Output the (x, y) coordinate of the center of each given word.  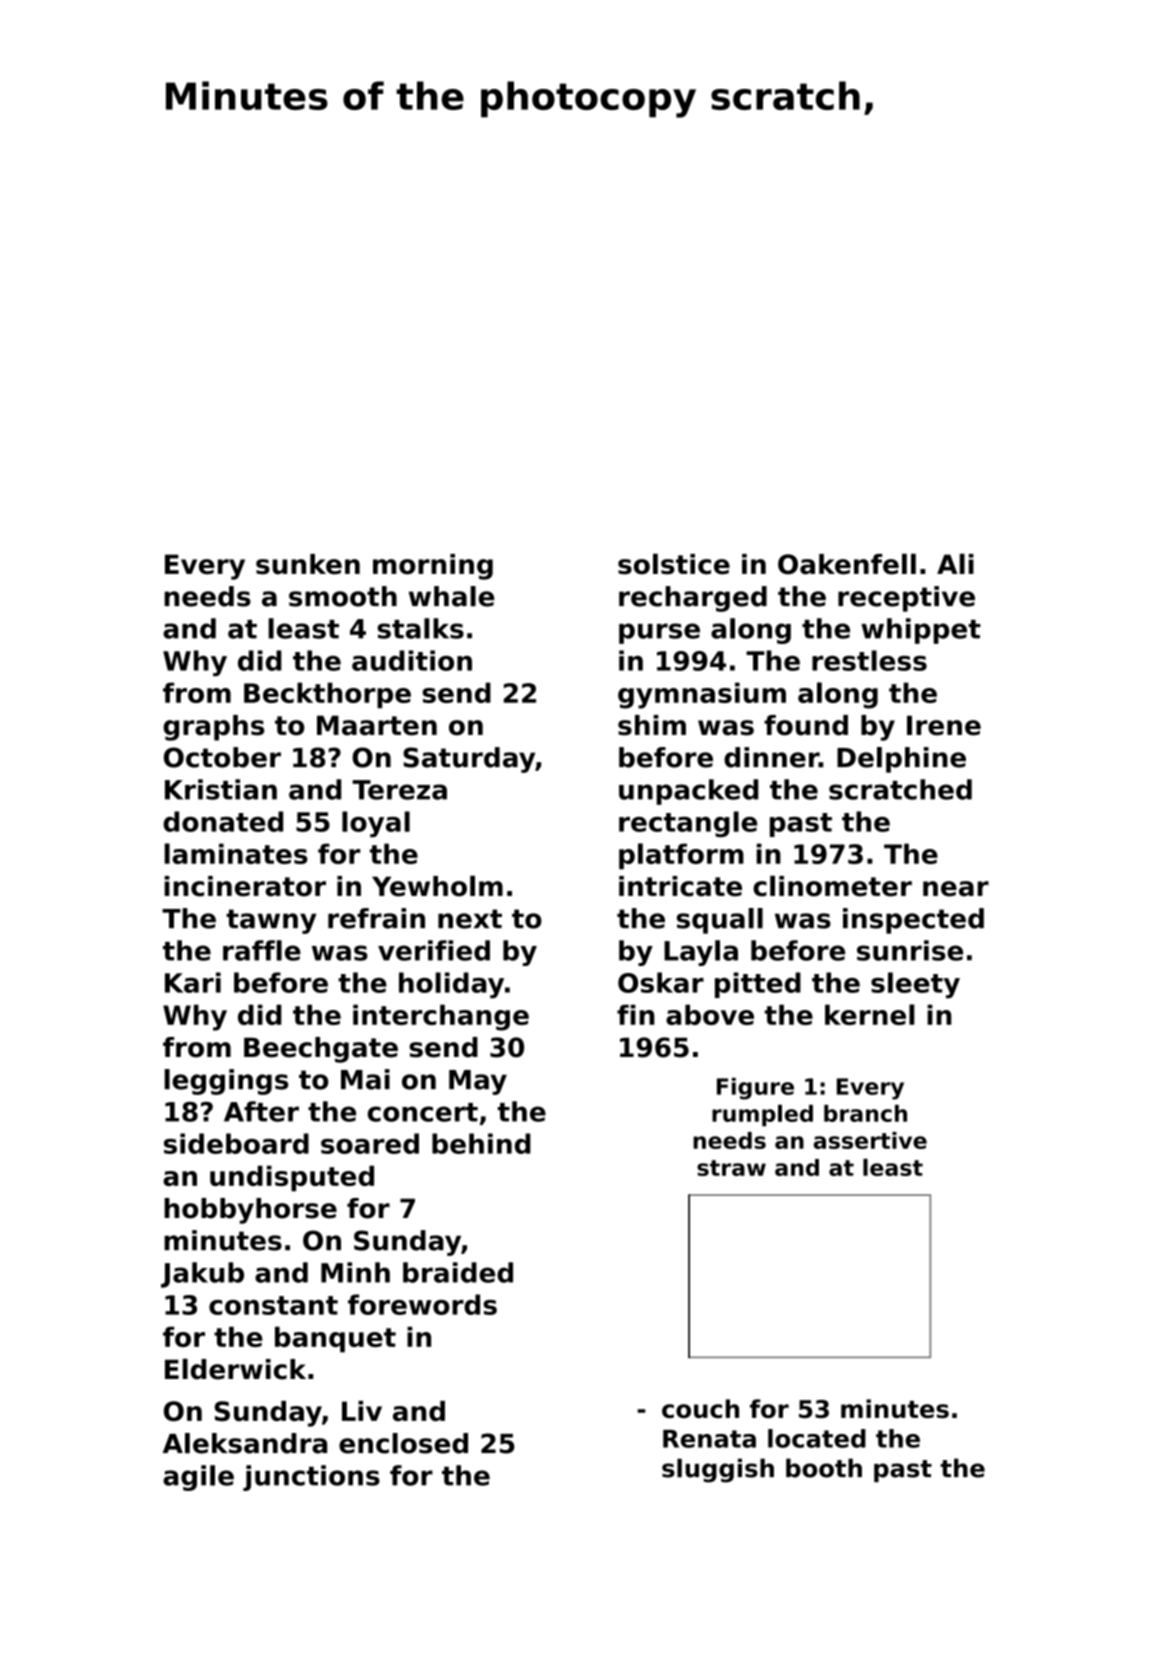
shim (652, 725)
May (478, 1082)
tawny (271, 921)
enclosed (403, 1443)
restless (869, 660)
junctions (311, 1478)
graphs (213, 728)
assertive (870, 1140)
